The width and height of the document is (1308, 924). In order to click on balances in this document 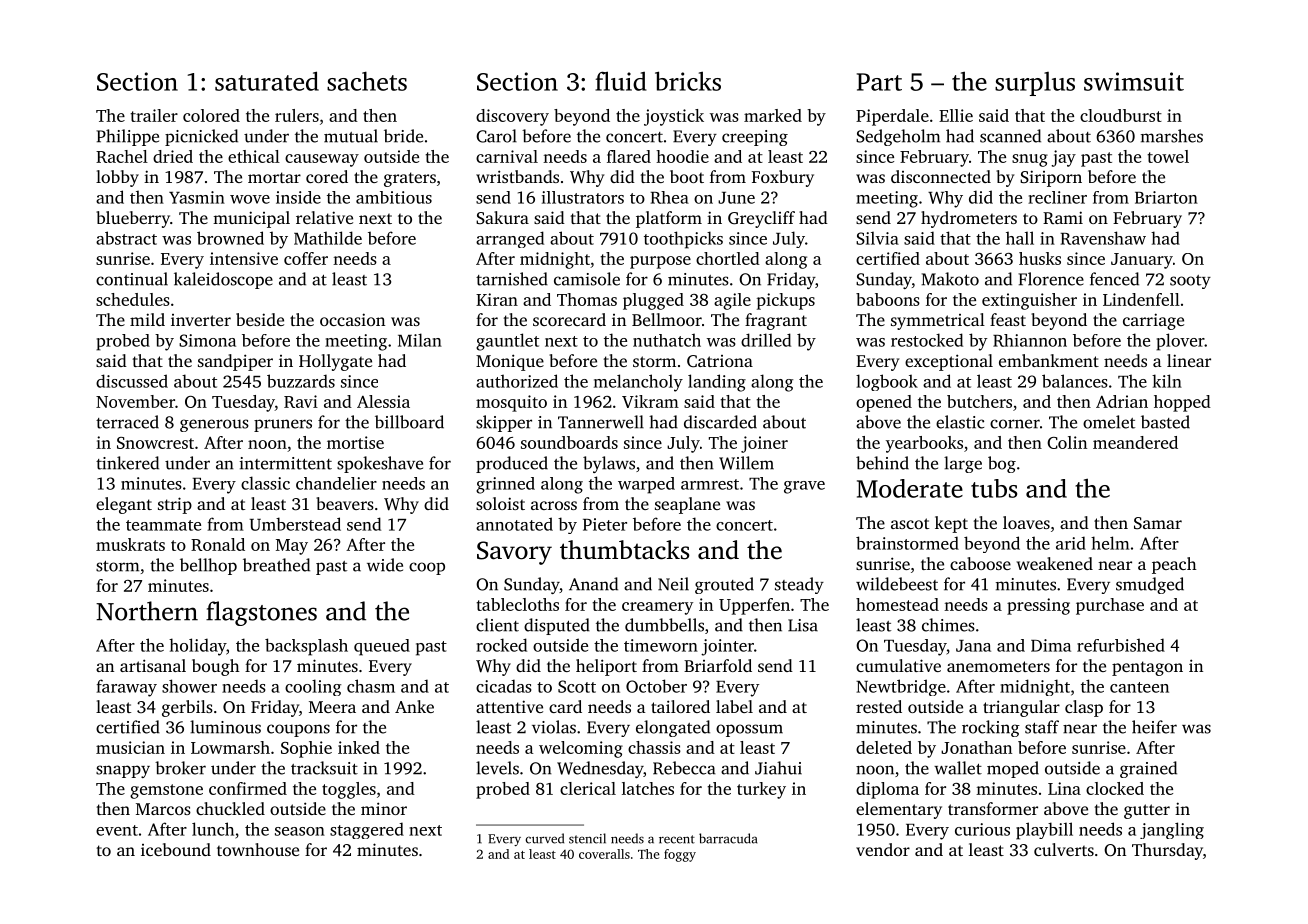, I will do `click(1075, 381)`.
